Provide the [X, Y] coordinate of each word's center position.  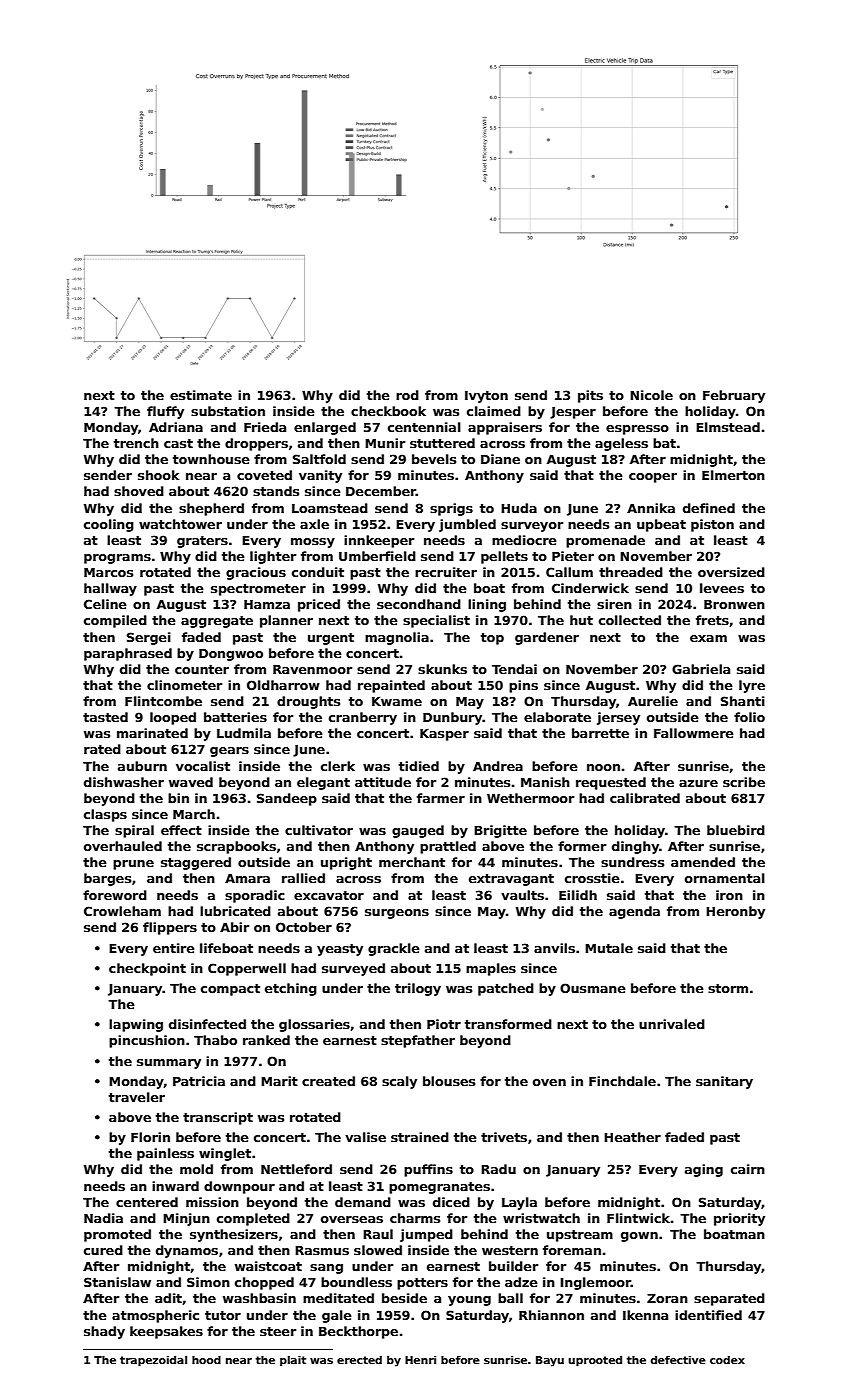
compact [230, 990]
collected [630, 620]
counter [202, 669]
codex [727, 1360]
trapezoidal [153, 1361]
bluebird [736, 830]
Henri [420, 1360]
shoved [139, 491]
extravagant [511, 880]
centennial [424, 427]
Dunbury [453, 718]
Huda [519, 508]
